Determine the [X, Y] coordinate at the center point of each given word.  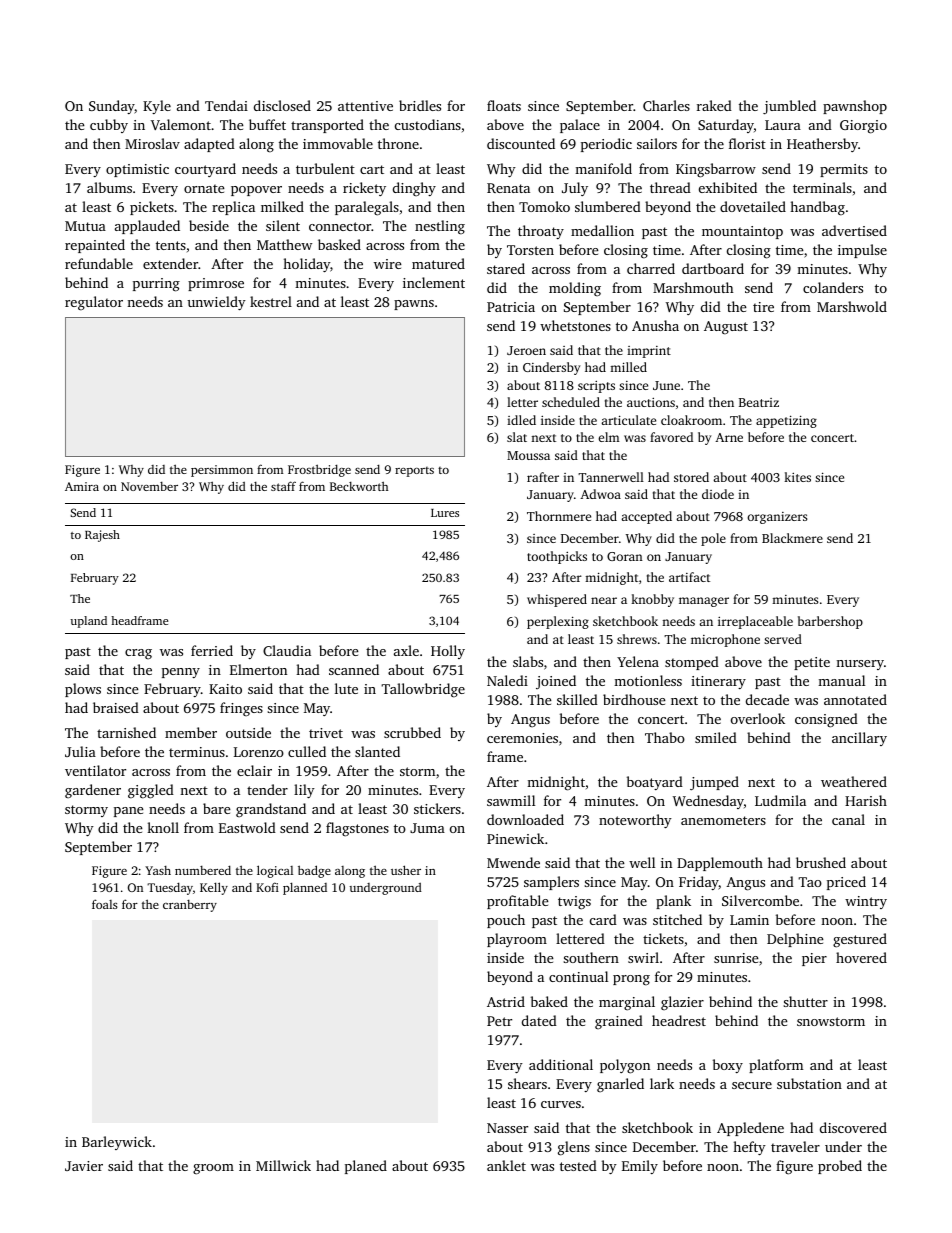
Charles [666, 105]
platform [776, 1066]
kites [797, 477]
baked [549, 1001]
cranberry [190, 906]
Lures [445, 513]
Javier [84, 1166]
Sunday [112, 107]
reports [414, 472]
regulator [94, 303]
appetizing [786, 421]
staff [283, 486]
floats [504, 105]
